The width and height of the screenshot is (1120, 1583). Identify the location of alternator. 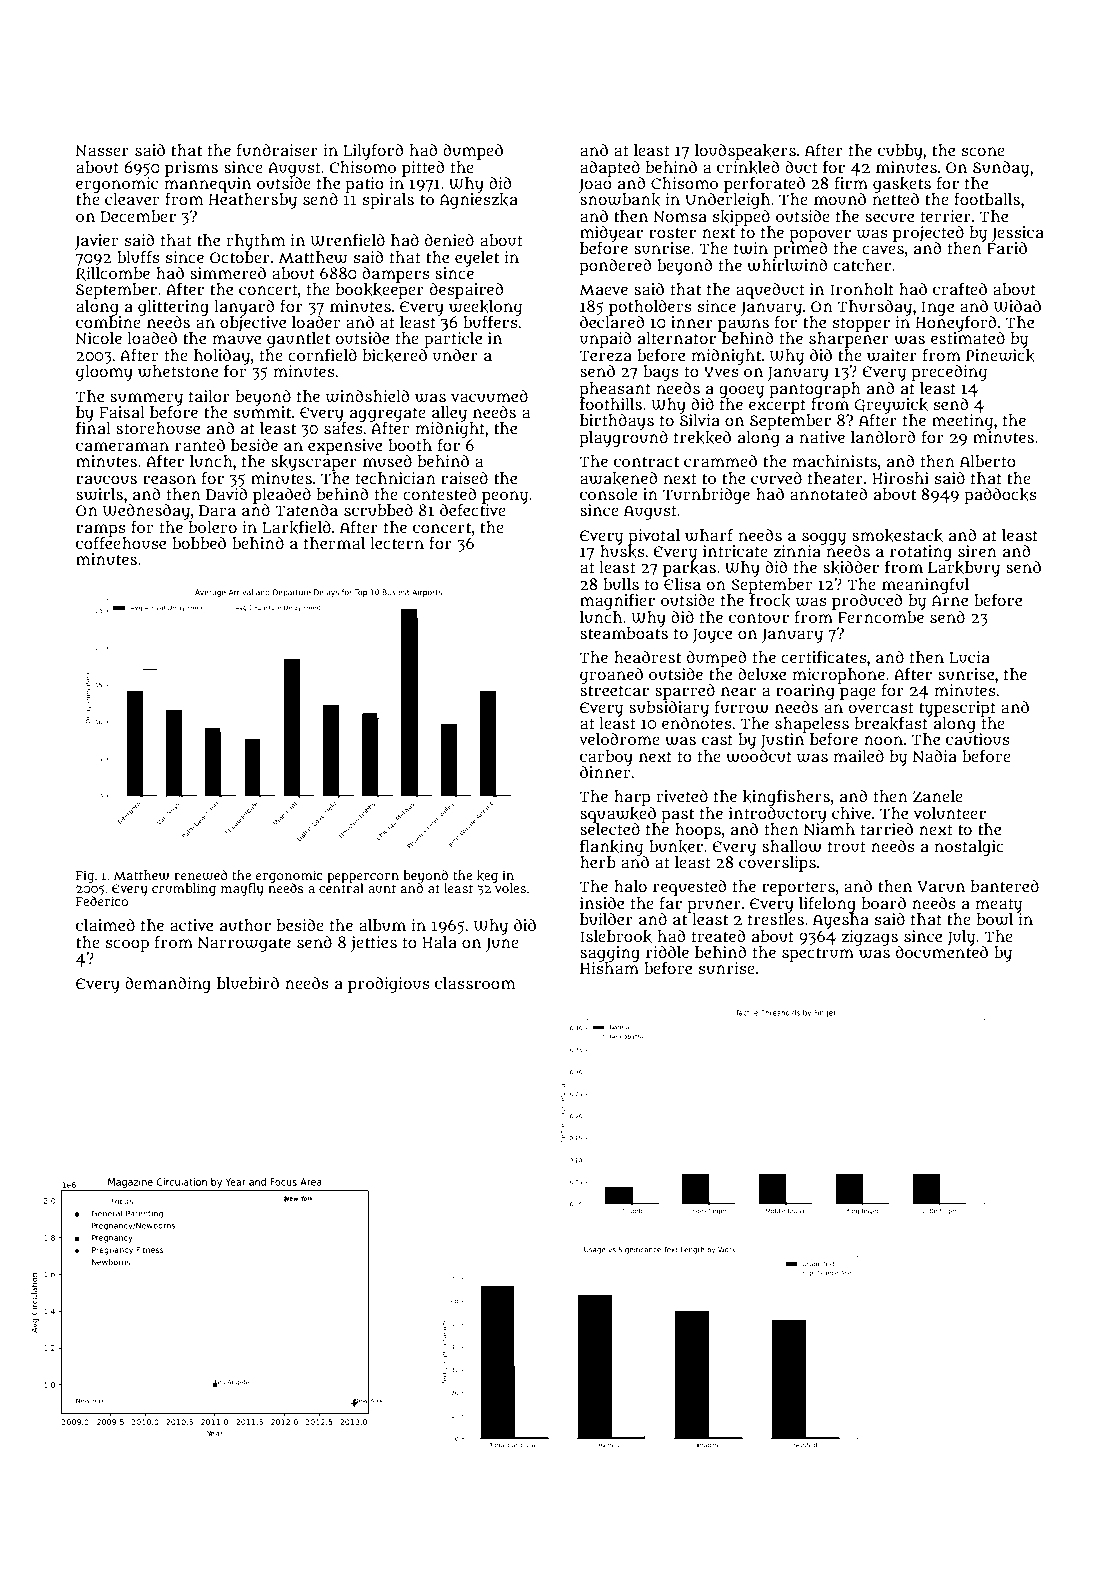
(677, 338).
